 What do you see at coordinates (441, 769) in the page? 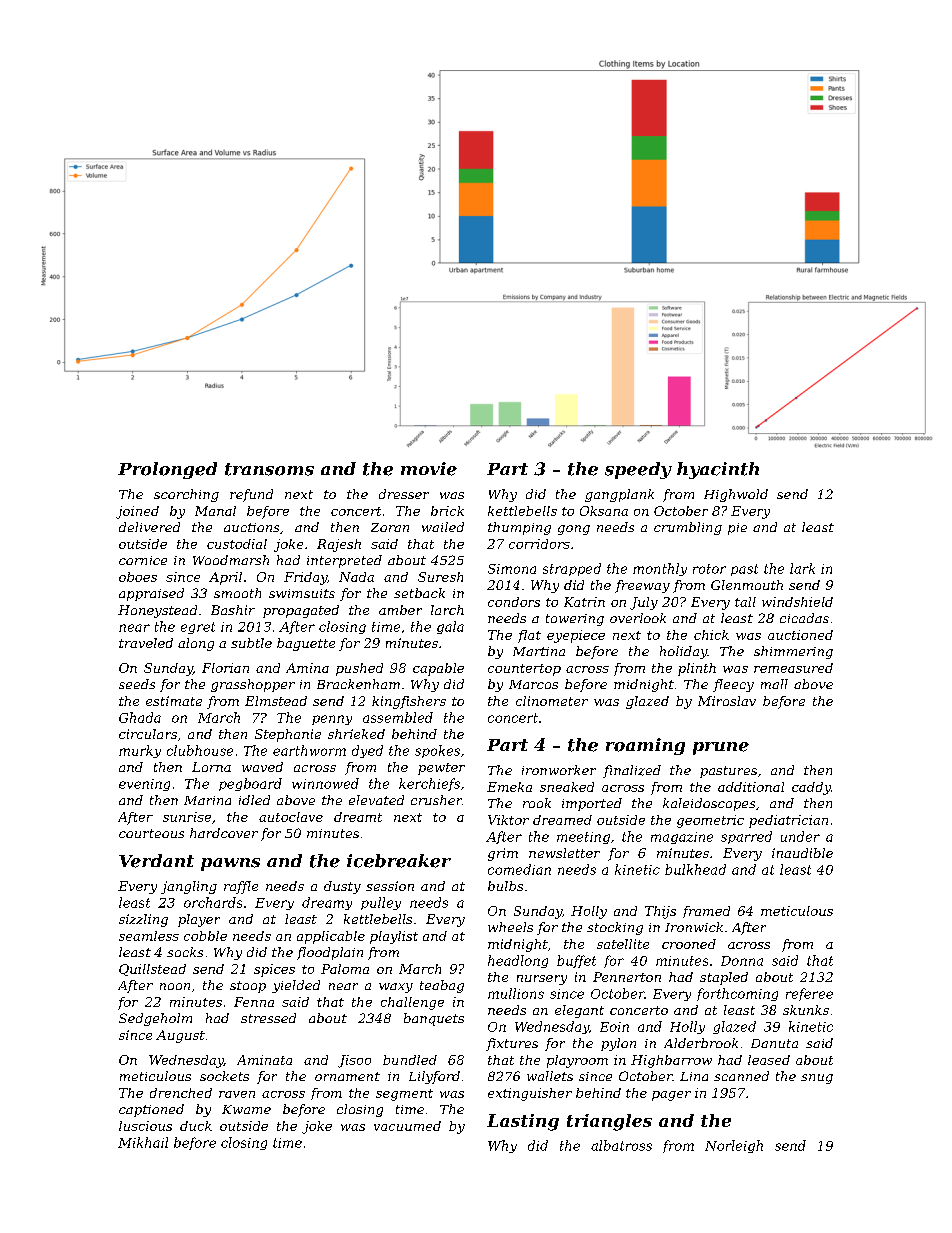
I see `pewter` at bounding box center [441, 769].
